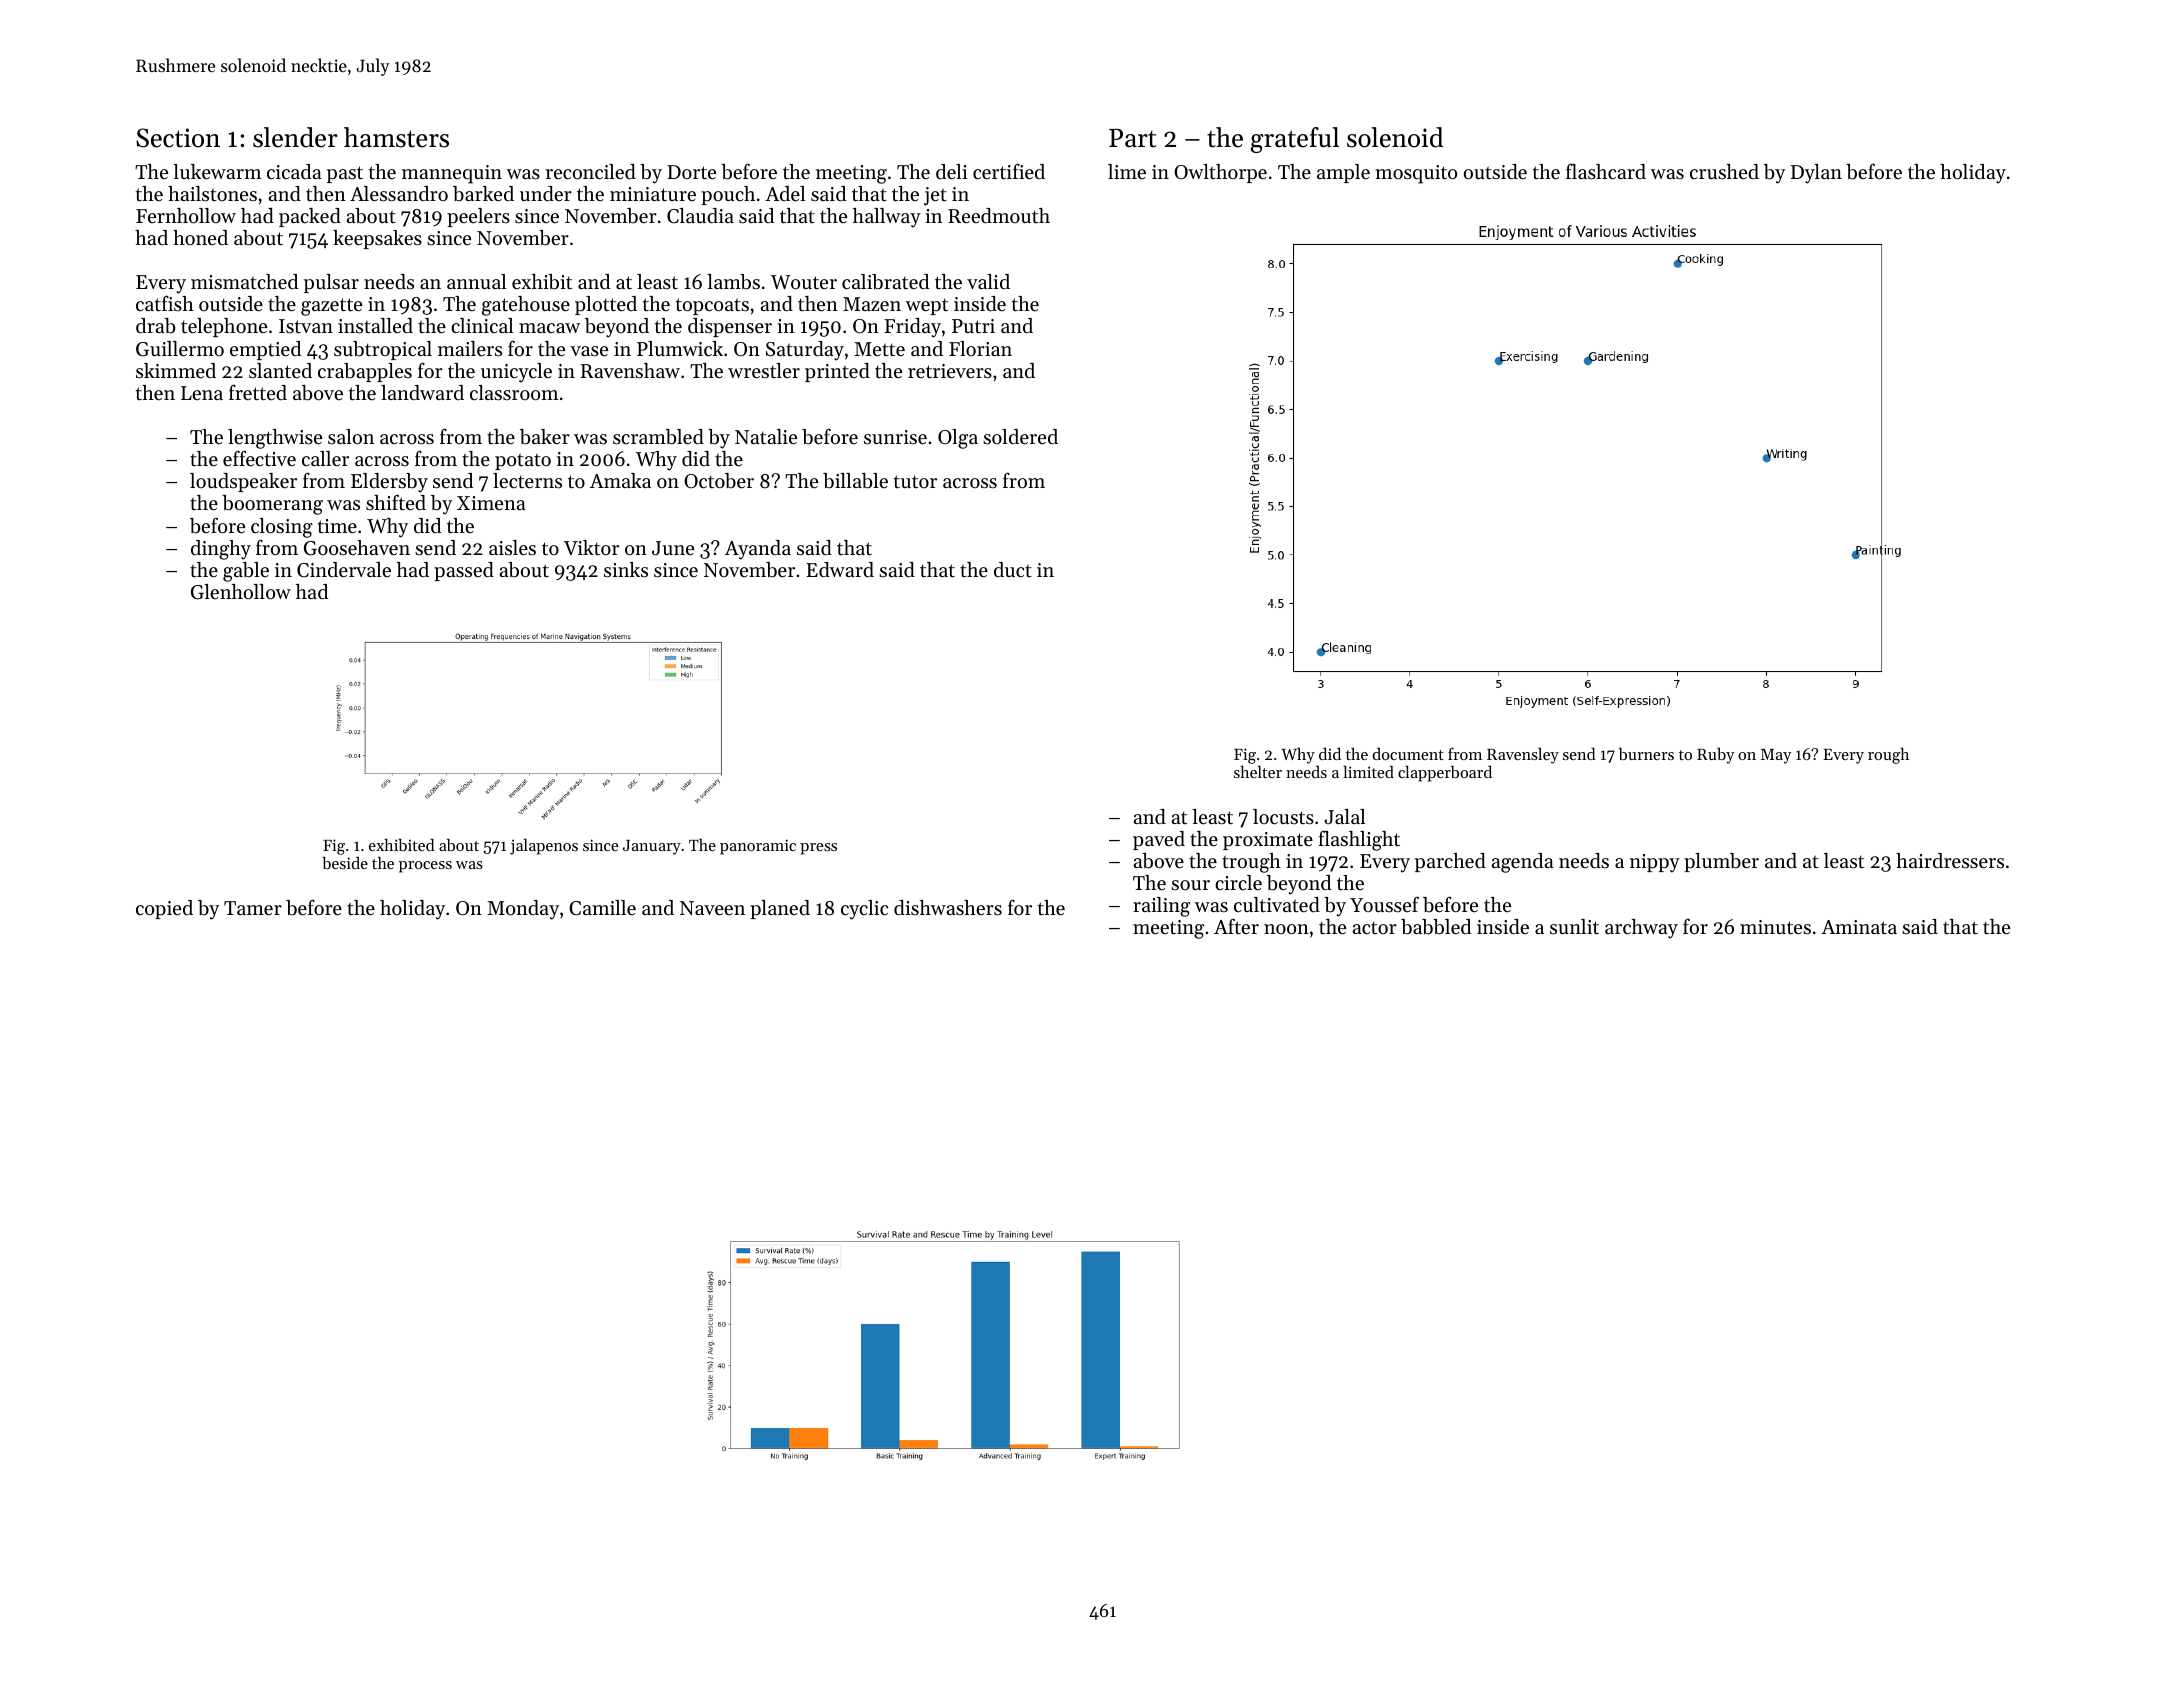  Describe the element at coordinates (1286, 929) in the screenshot. I see `noon` at that location.
